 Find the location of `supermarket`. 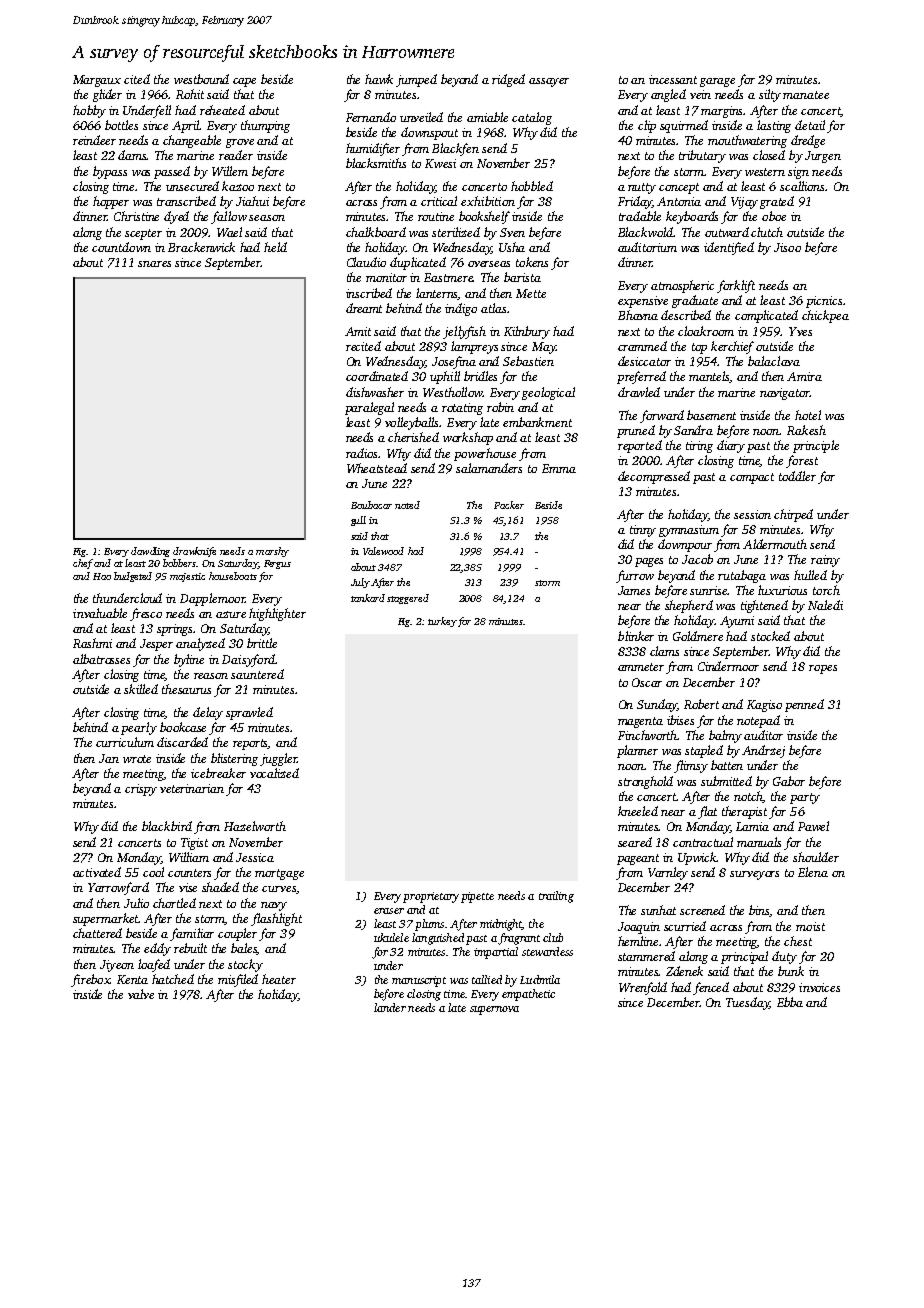

supermarket is located at coordinates (106, 919).
